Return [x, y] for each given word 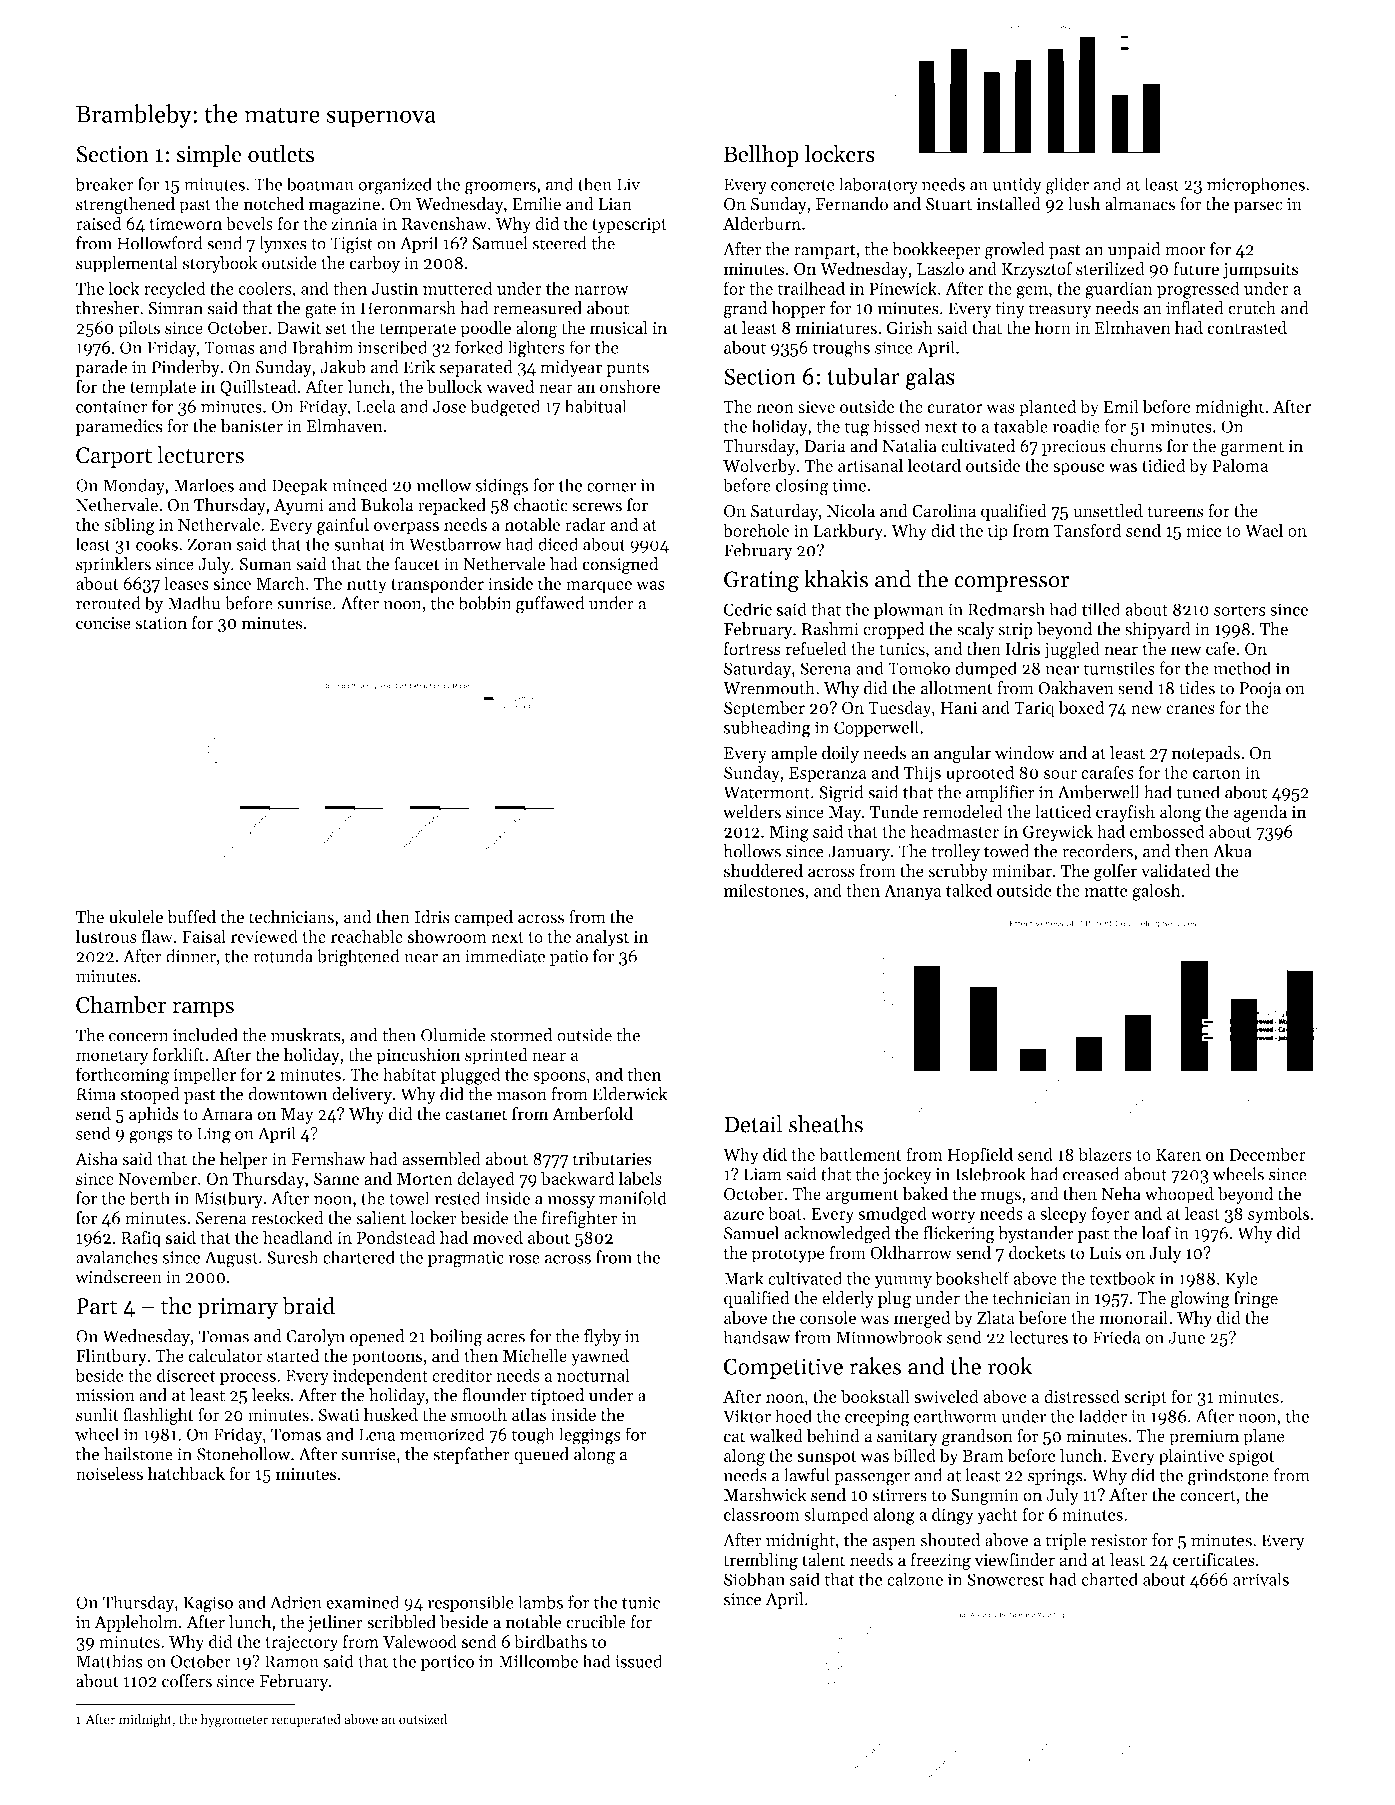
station [161, 623]
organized [395, 186]
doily [840, 754]
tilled [1101, 609]
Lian [615, 204]
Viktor [747, 1416]
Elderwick [630, 1094]
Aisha [96, 1159]
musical [619, 328]
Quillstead [258, 388]
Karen [1178, 1154]
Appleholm [136, 1623]
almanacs [1140, 204]
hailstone [138, 1454]
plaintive [1191, 1457]
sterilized [1110, 269]
